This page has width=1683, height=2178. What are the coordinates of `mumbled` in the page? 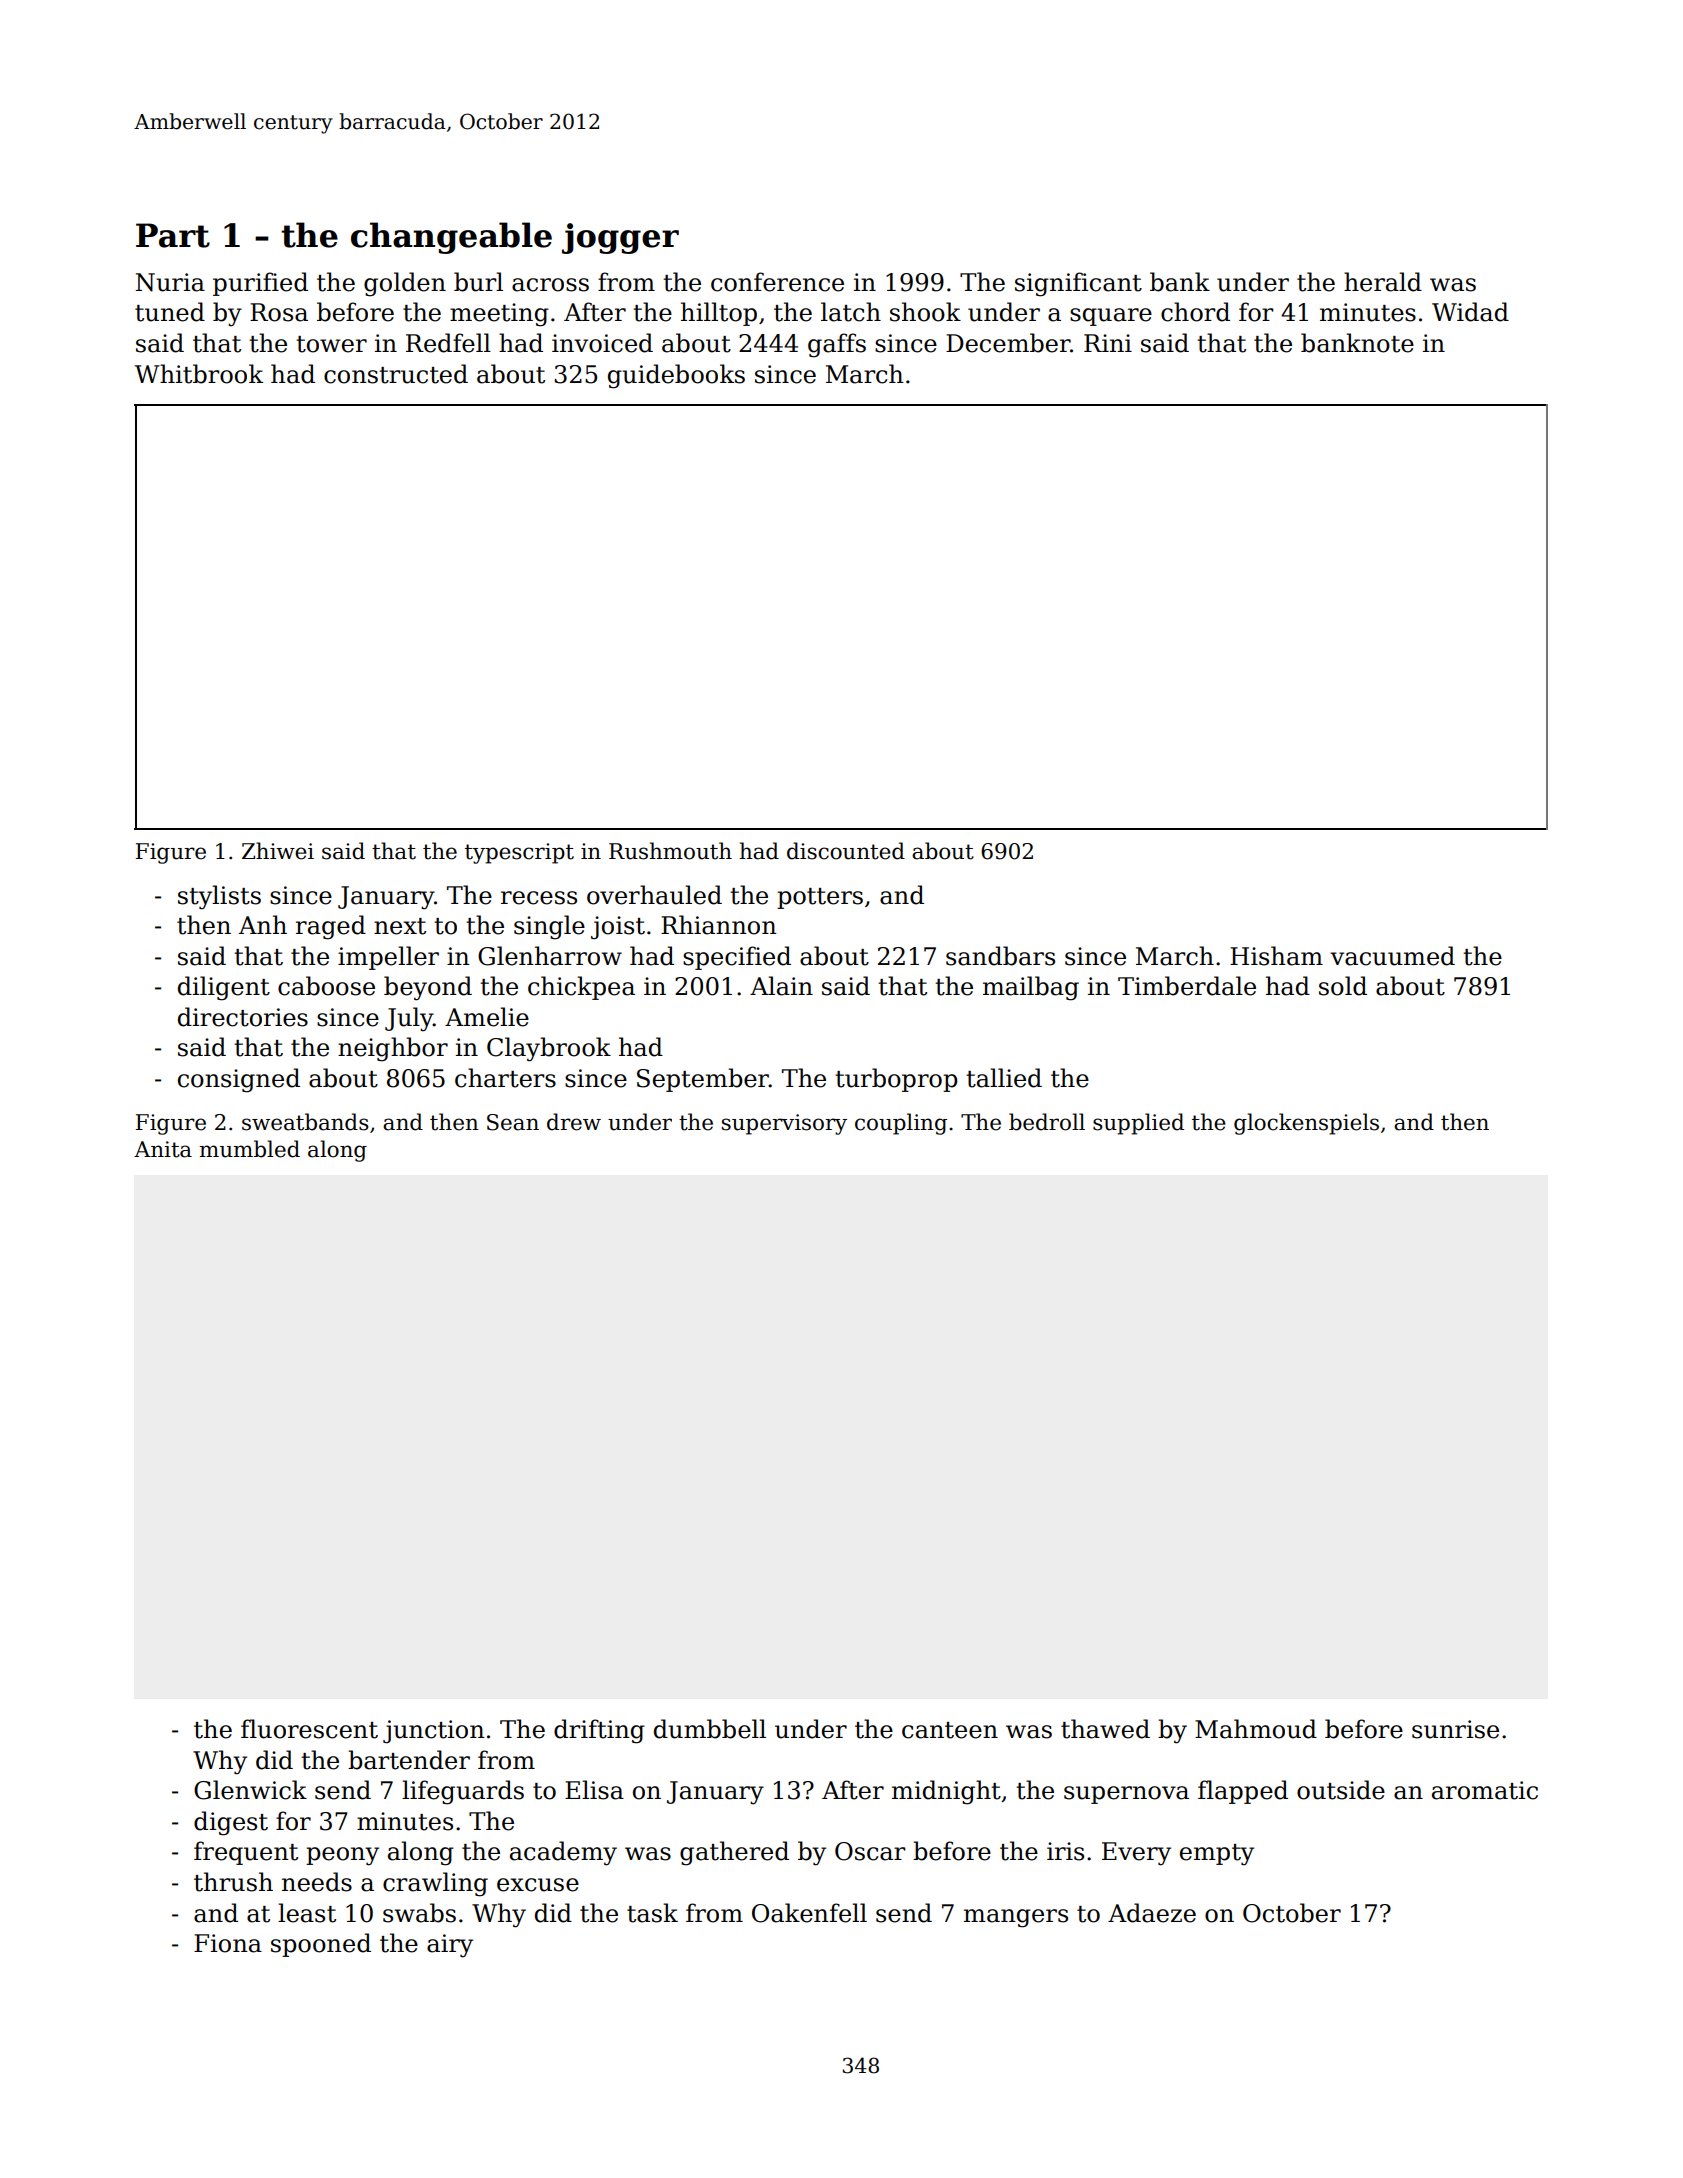 It's located at (249, 1149).
